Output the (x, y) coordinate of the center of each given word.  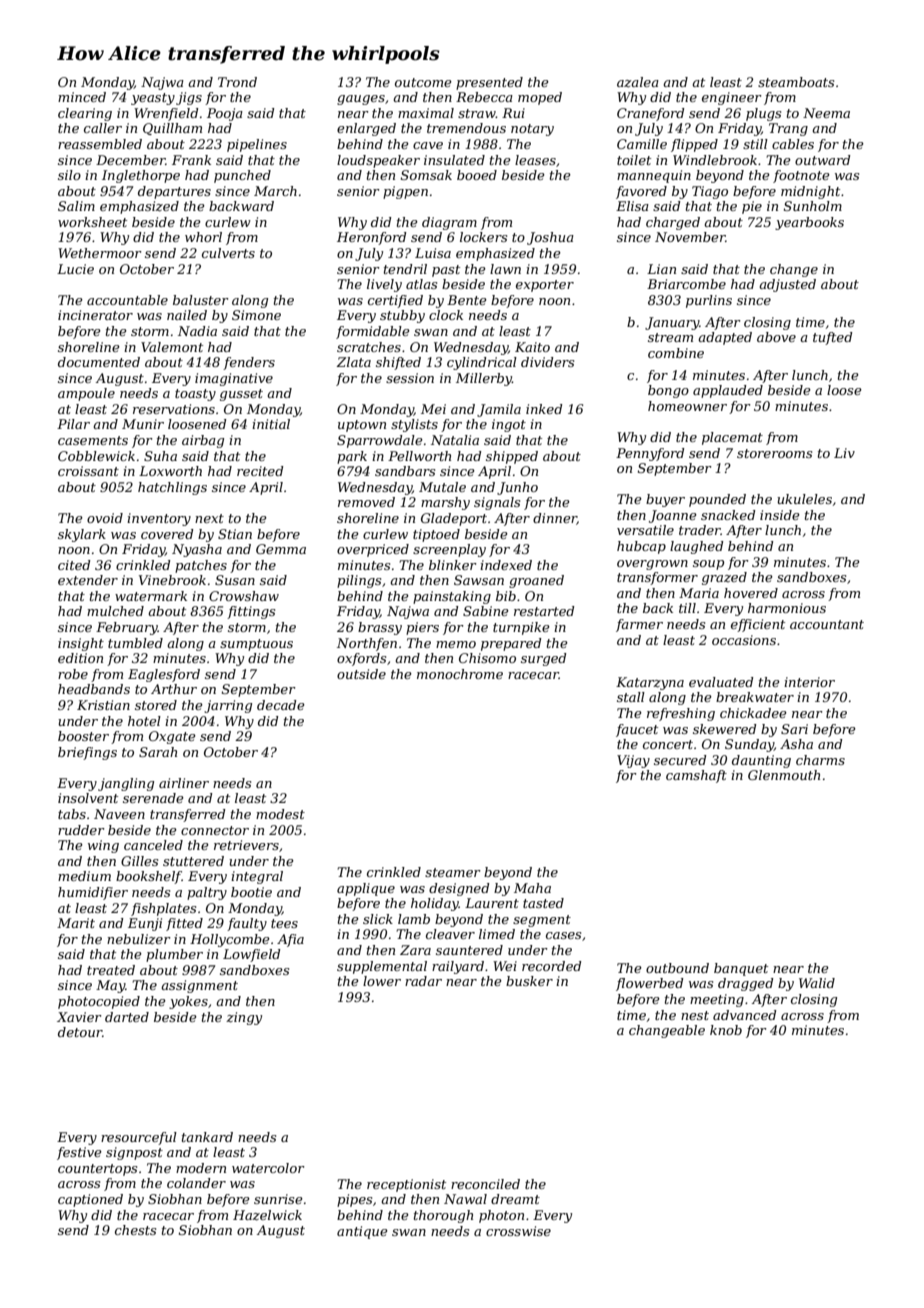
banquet (741, 969)
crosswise (518, 1231)
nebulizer (139, 939)
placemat (732, 438)
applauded (728, 391)
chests (135, 1230)
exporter (545, 286)
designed (459, 889)
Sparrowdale (380, 441)
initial (271, 424)
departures (174, 192)
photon (501, 1216)
